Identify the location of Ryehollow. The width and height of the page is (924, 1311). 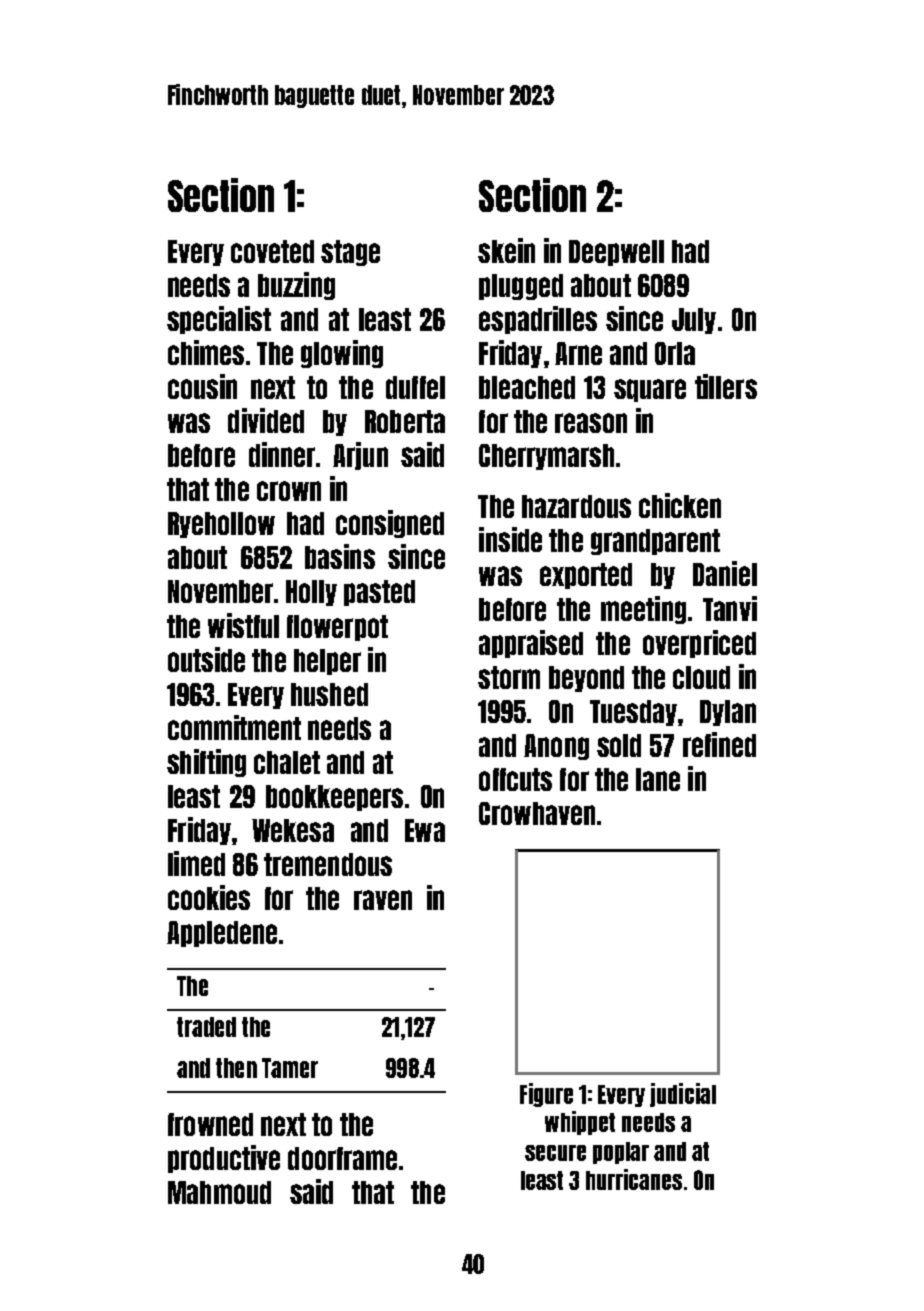
(221, 525).
